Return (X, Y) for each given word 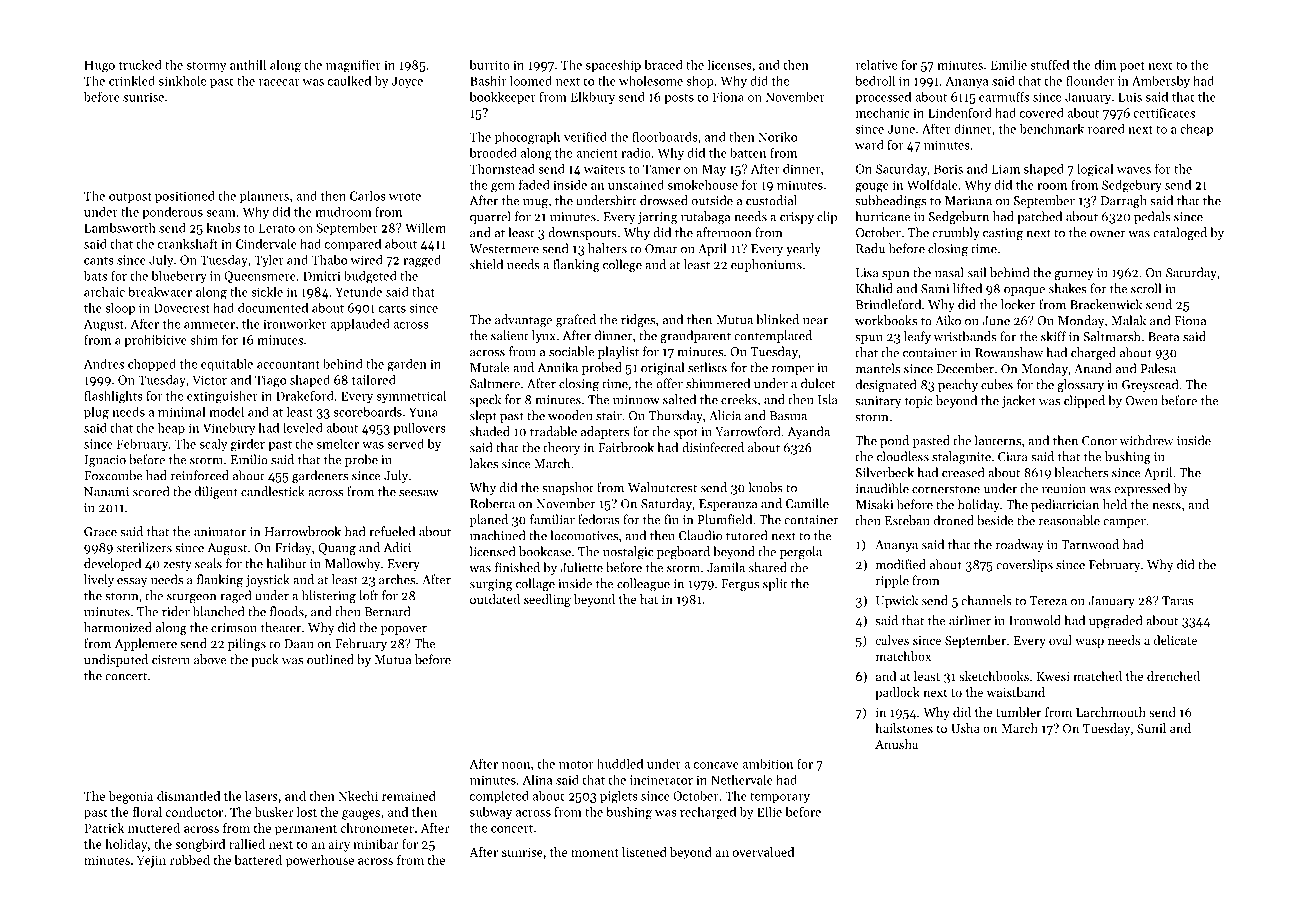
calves (892, 640)
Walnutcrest (662, 487)
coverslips (1024, 565)
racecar (279, 82)
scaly (214, 445)
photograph (528, 138)
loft (368, 595)
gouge (872, 188)
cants (99, 260)
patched (1039, 217)
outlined (330, 659)
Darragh (1124, 201)
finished (517, 567)
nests (1166, 505)
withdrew (1146, 440)
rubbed (190, 860)
